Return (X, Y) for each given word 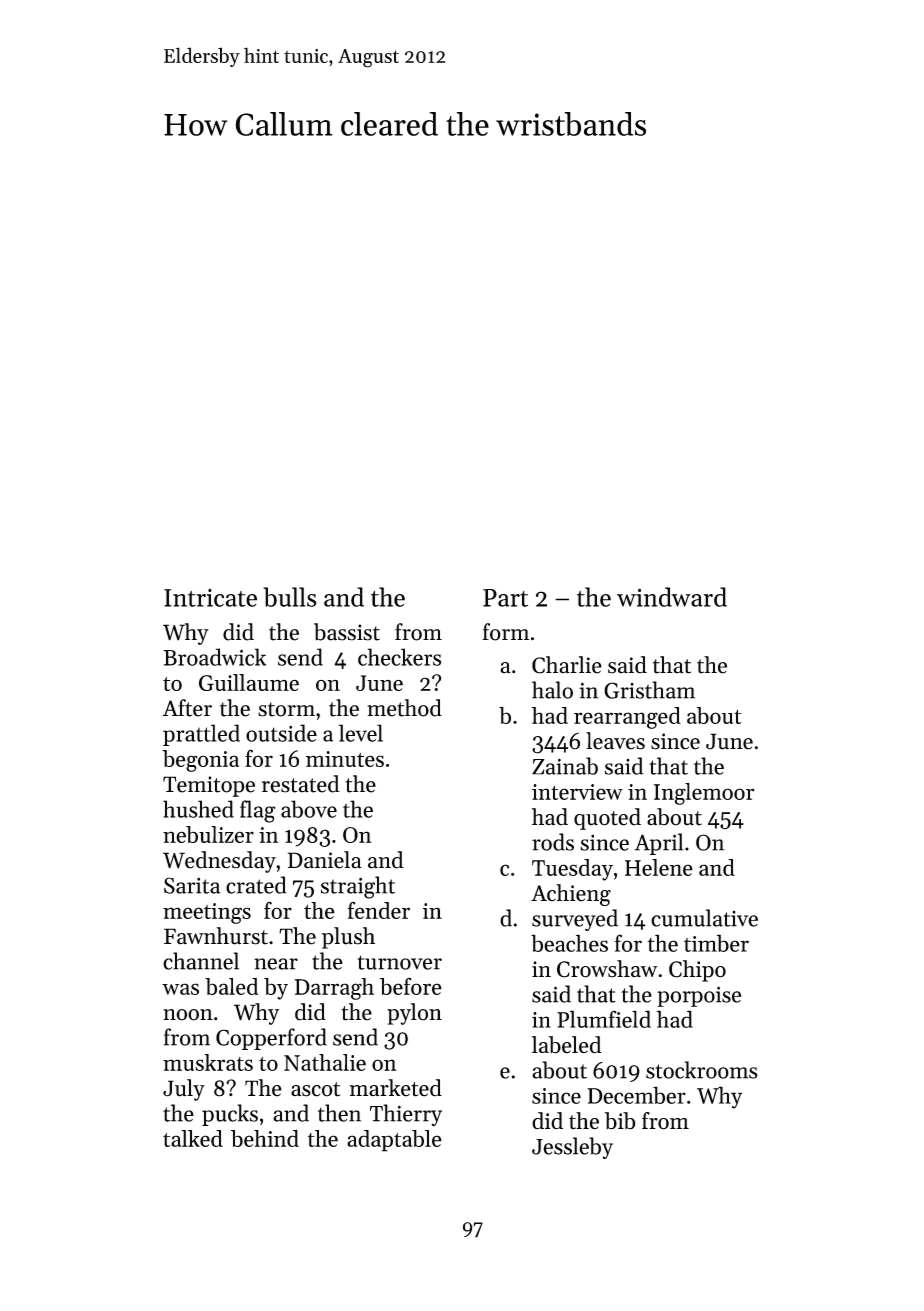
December (636, 1095)
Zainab (565, 766)
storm (286, 709)
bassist (347, 632)
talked (193, 1138)
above (309, 809)
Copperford (271, 1039)
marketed (396, 1088)
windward (672, 597)
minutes (345, 759)
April (658, 844)
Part (505, 598)
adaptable (394, 1141)
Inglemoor (704, 794)
